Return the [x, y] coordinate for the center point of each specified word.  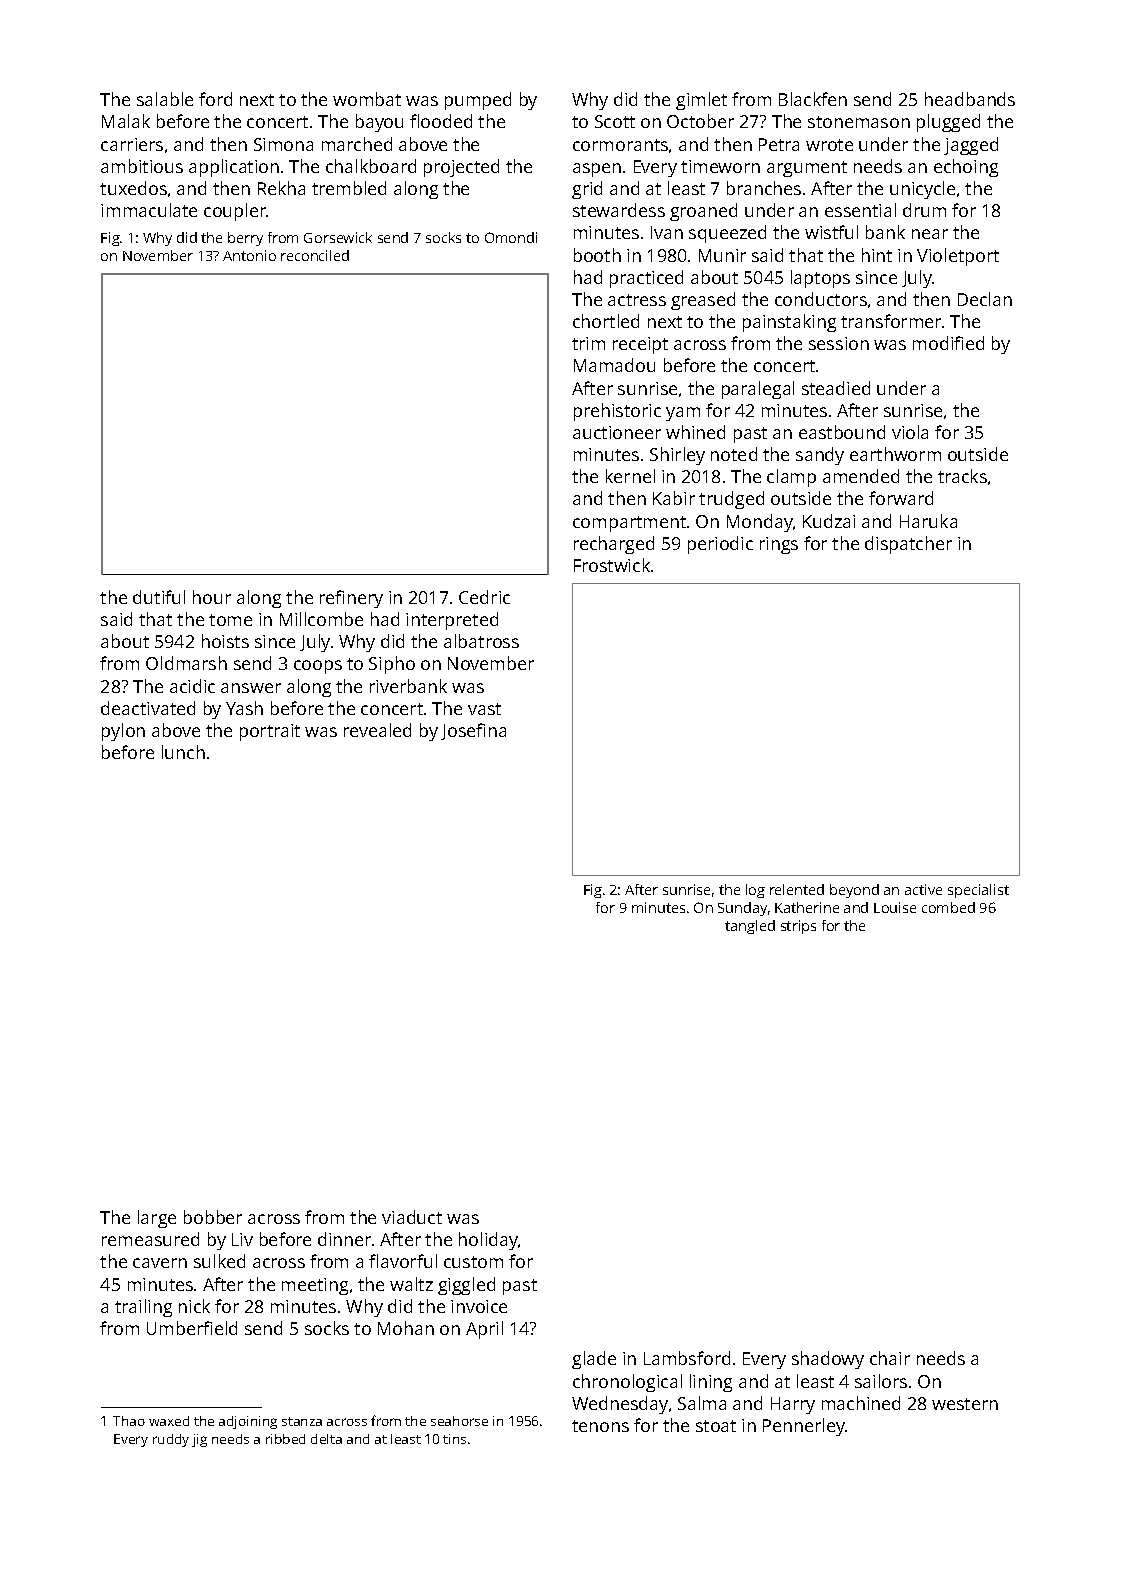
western [965, 1404]
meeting [315, 1286]
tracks [962, 476]
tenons [600, 1426]
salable [165, 99]
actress [637, 300]
